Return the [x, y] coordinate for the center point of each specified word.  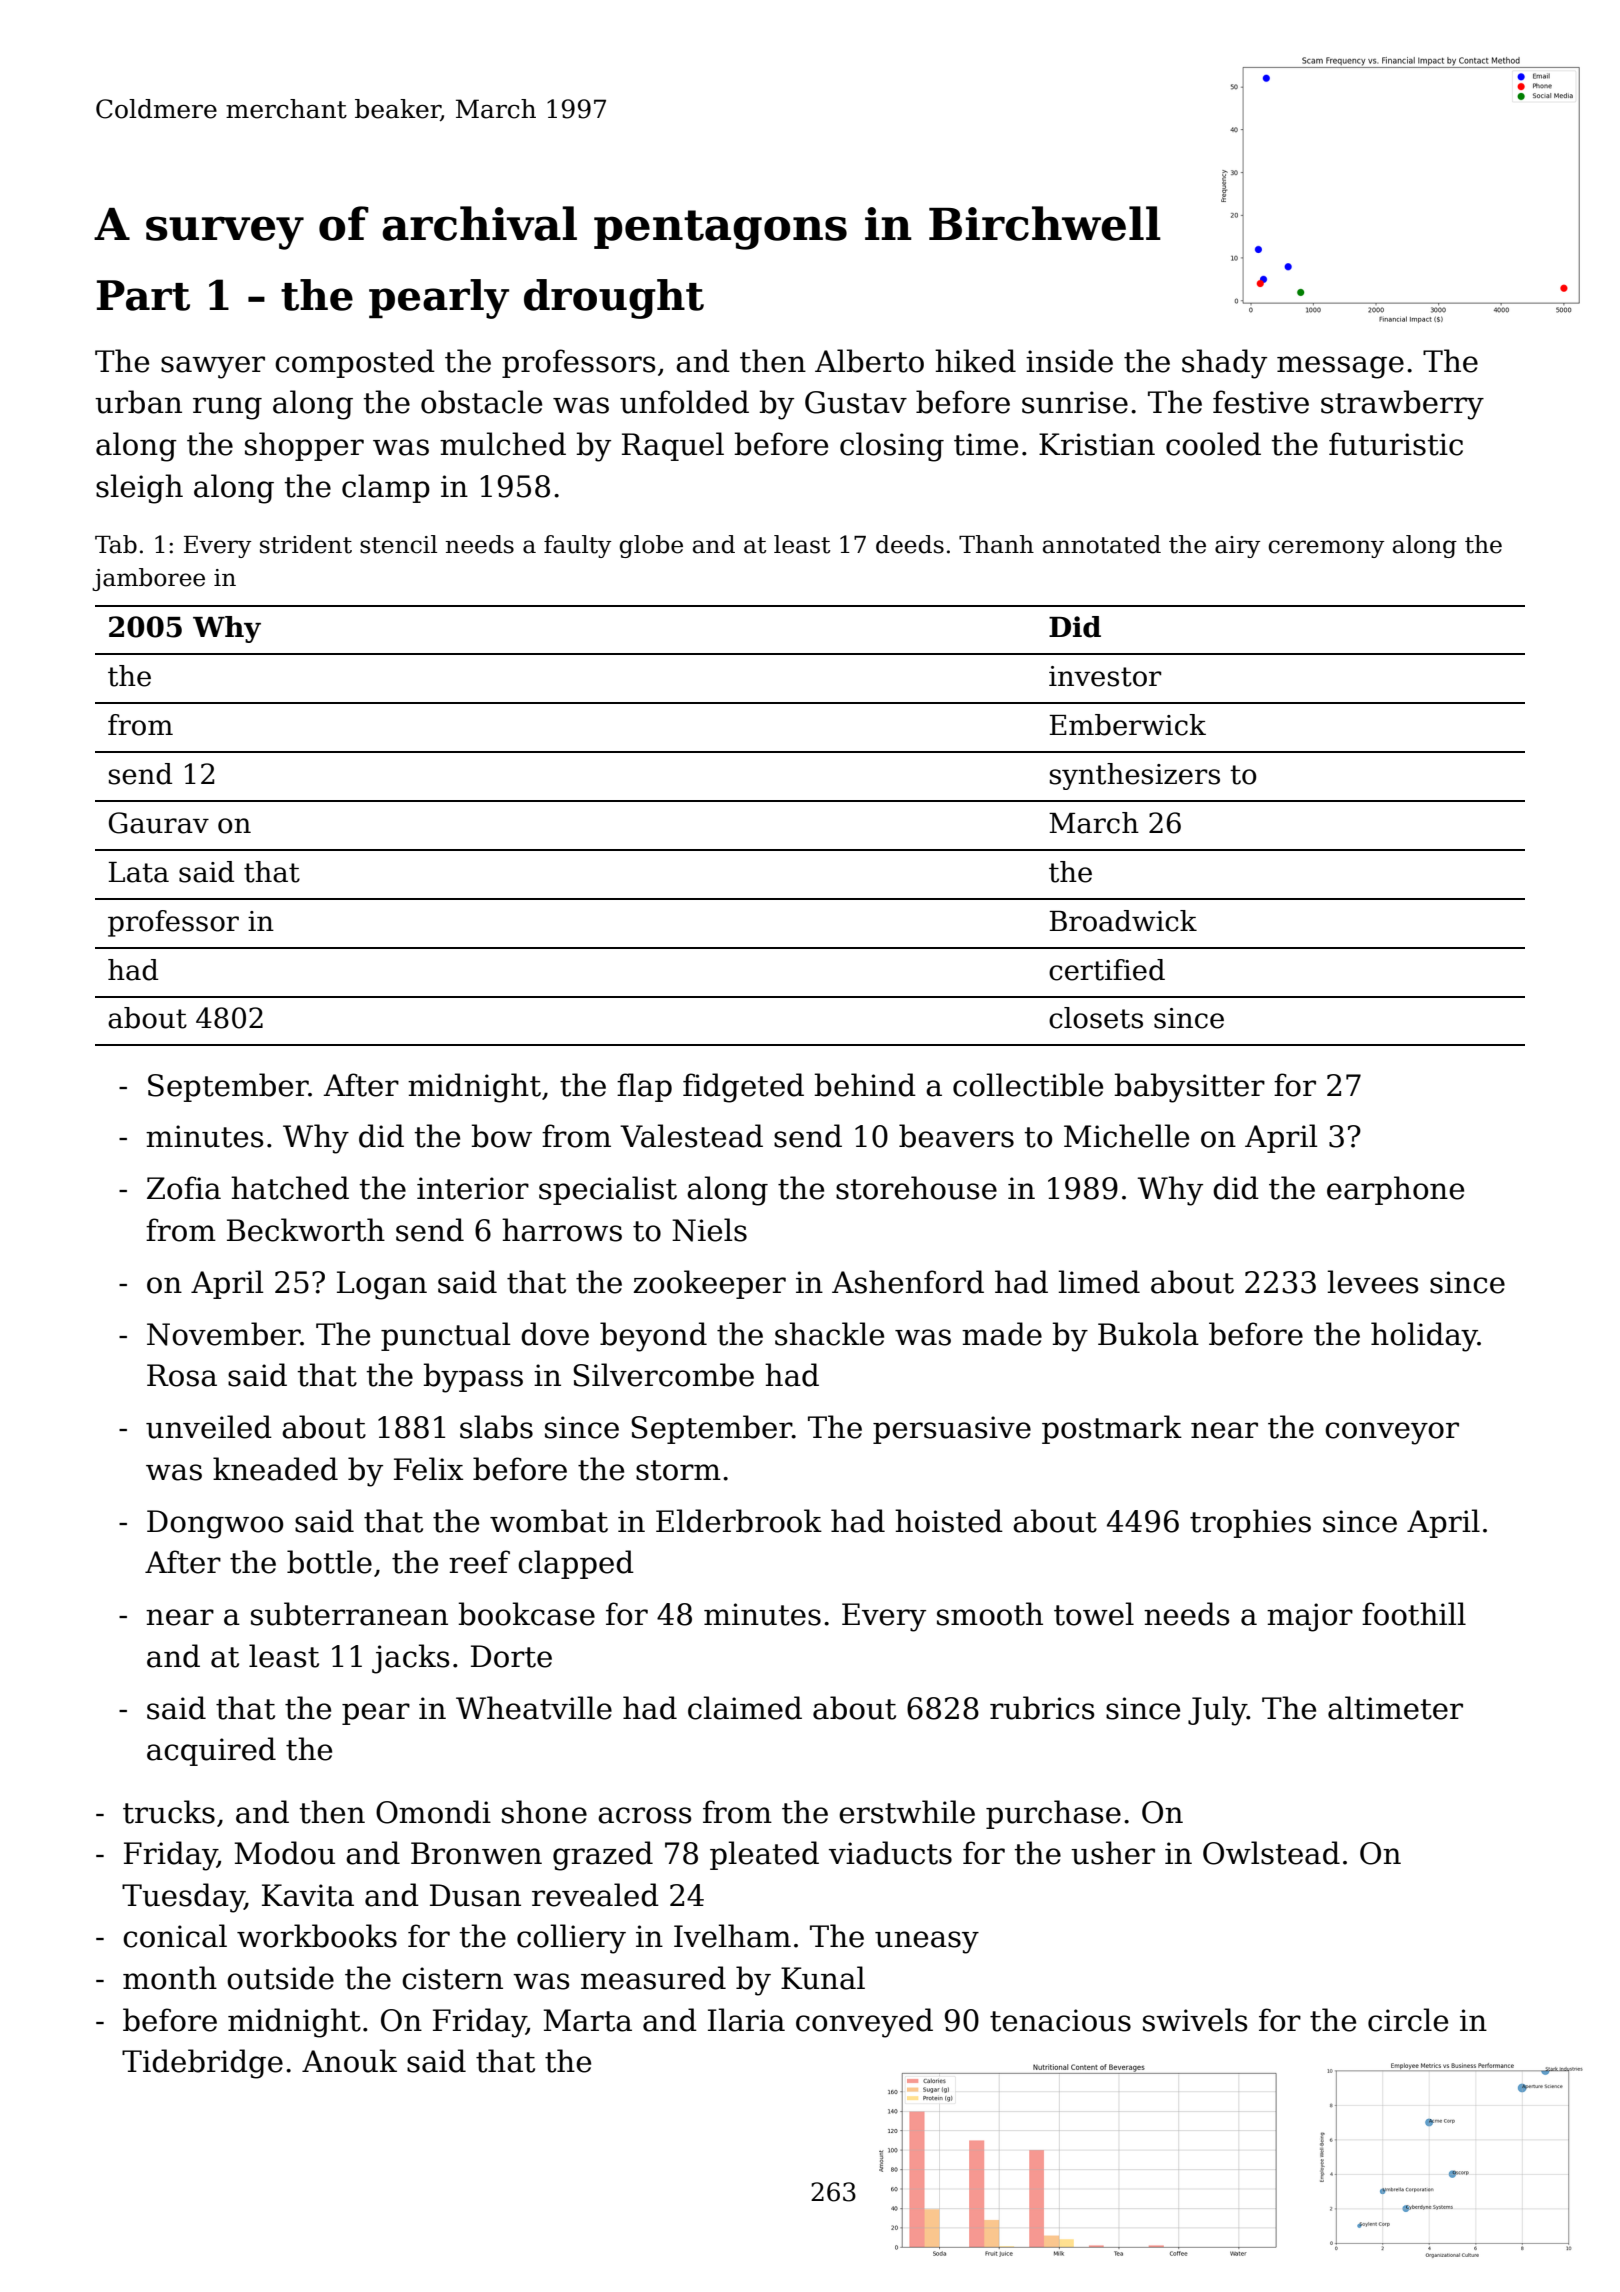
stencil [398, 544]
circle [1408, 2020]
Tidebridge [202, 2064]
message [1340, 367]
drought [614, 299]
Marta [587, 2020]
